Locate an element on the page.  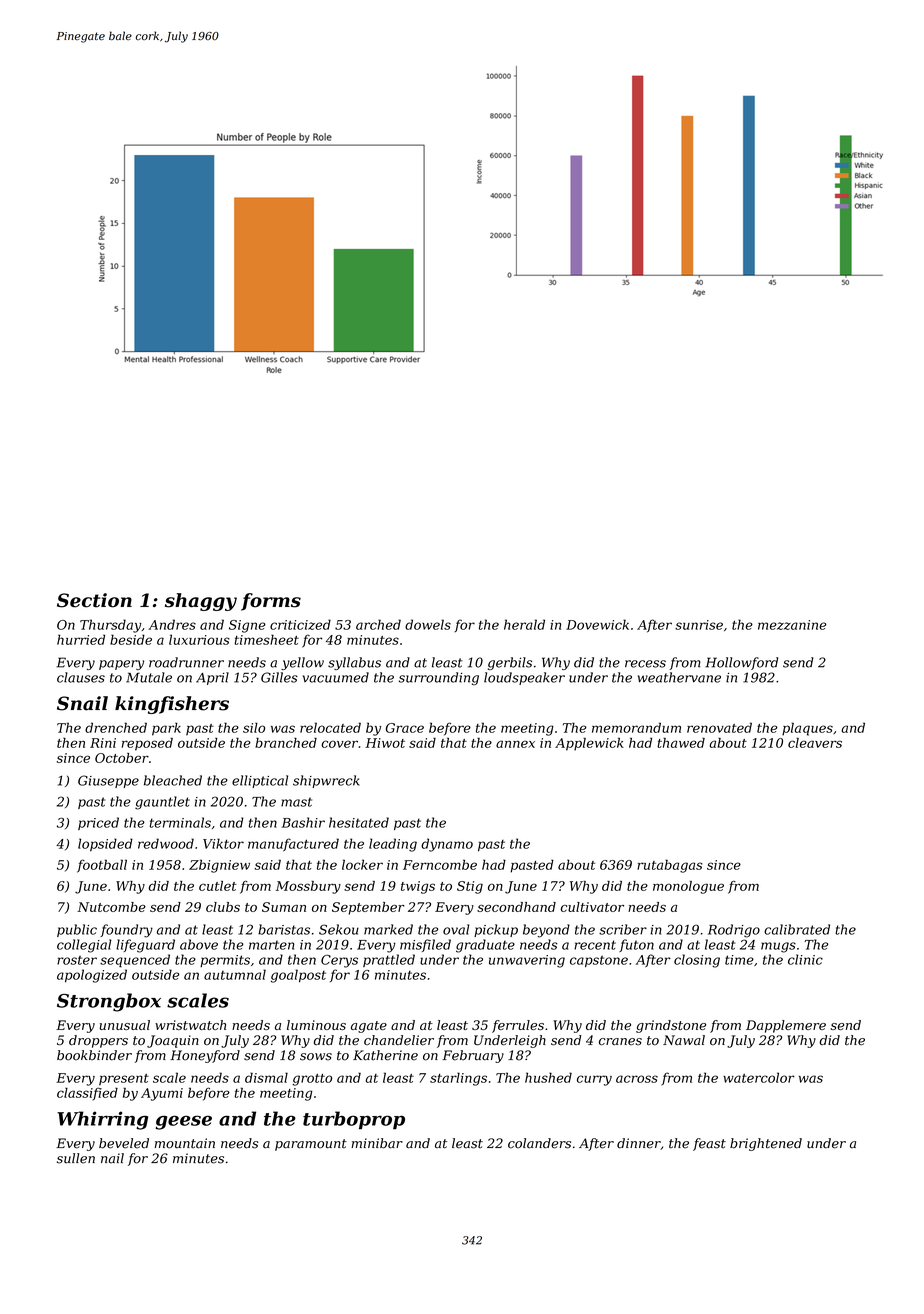
mountain is located at coordinates (185, 1143).
